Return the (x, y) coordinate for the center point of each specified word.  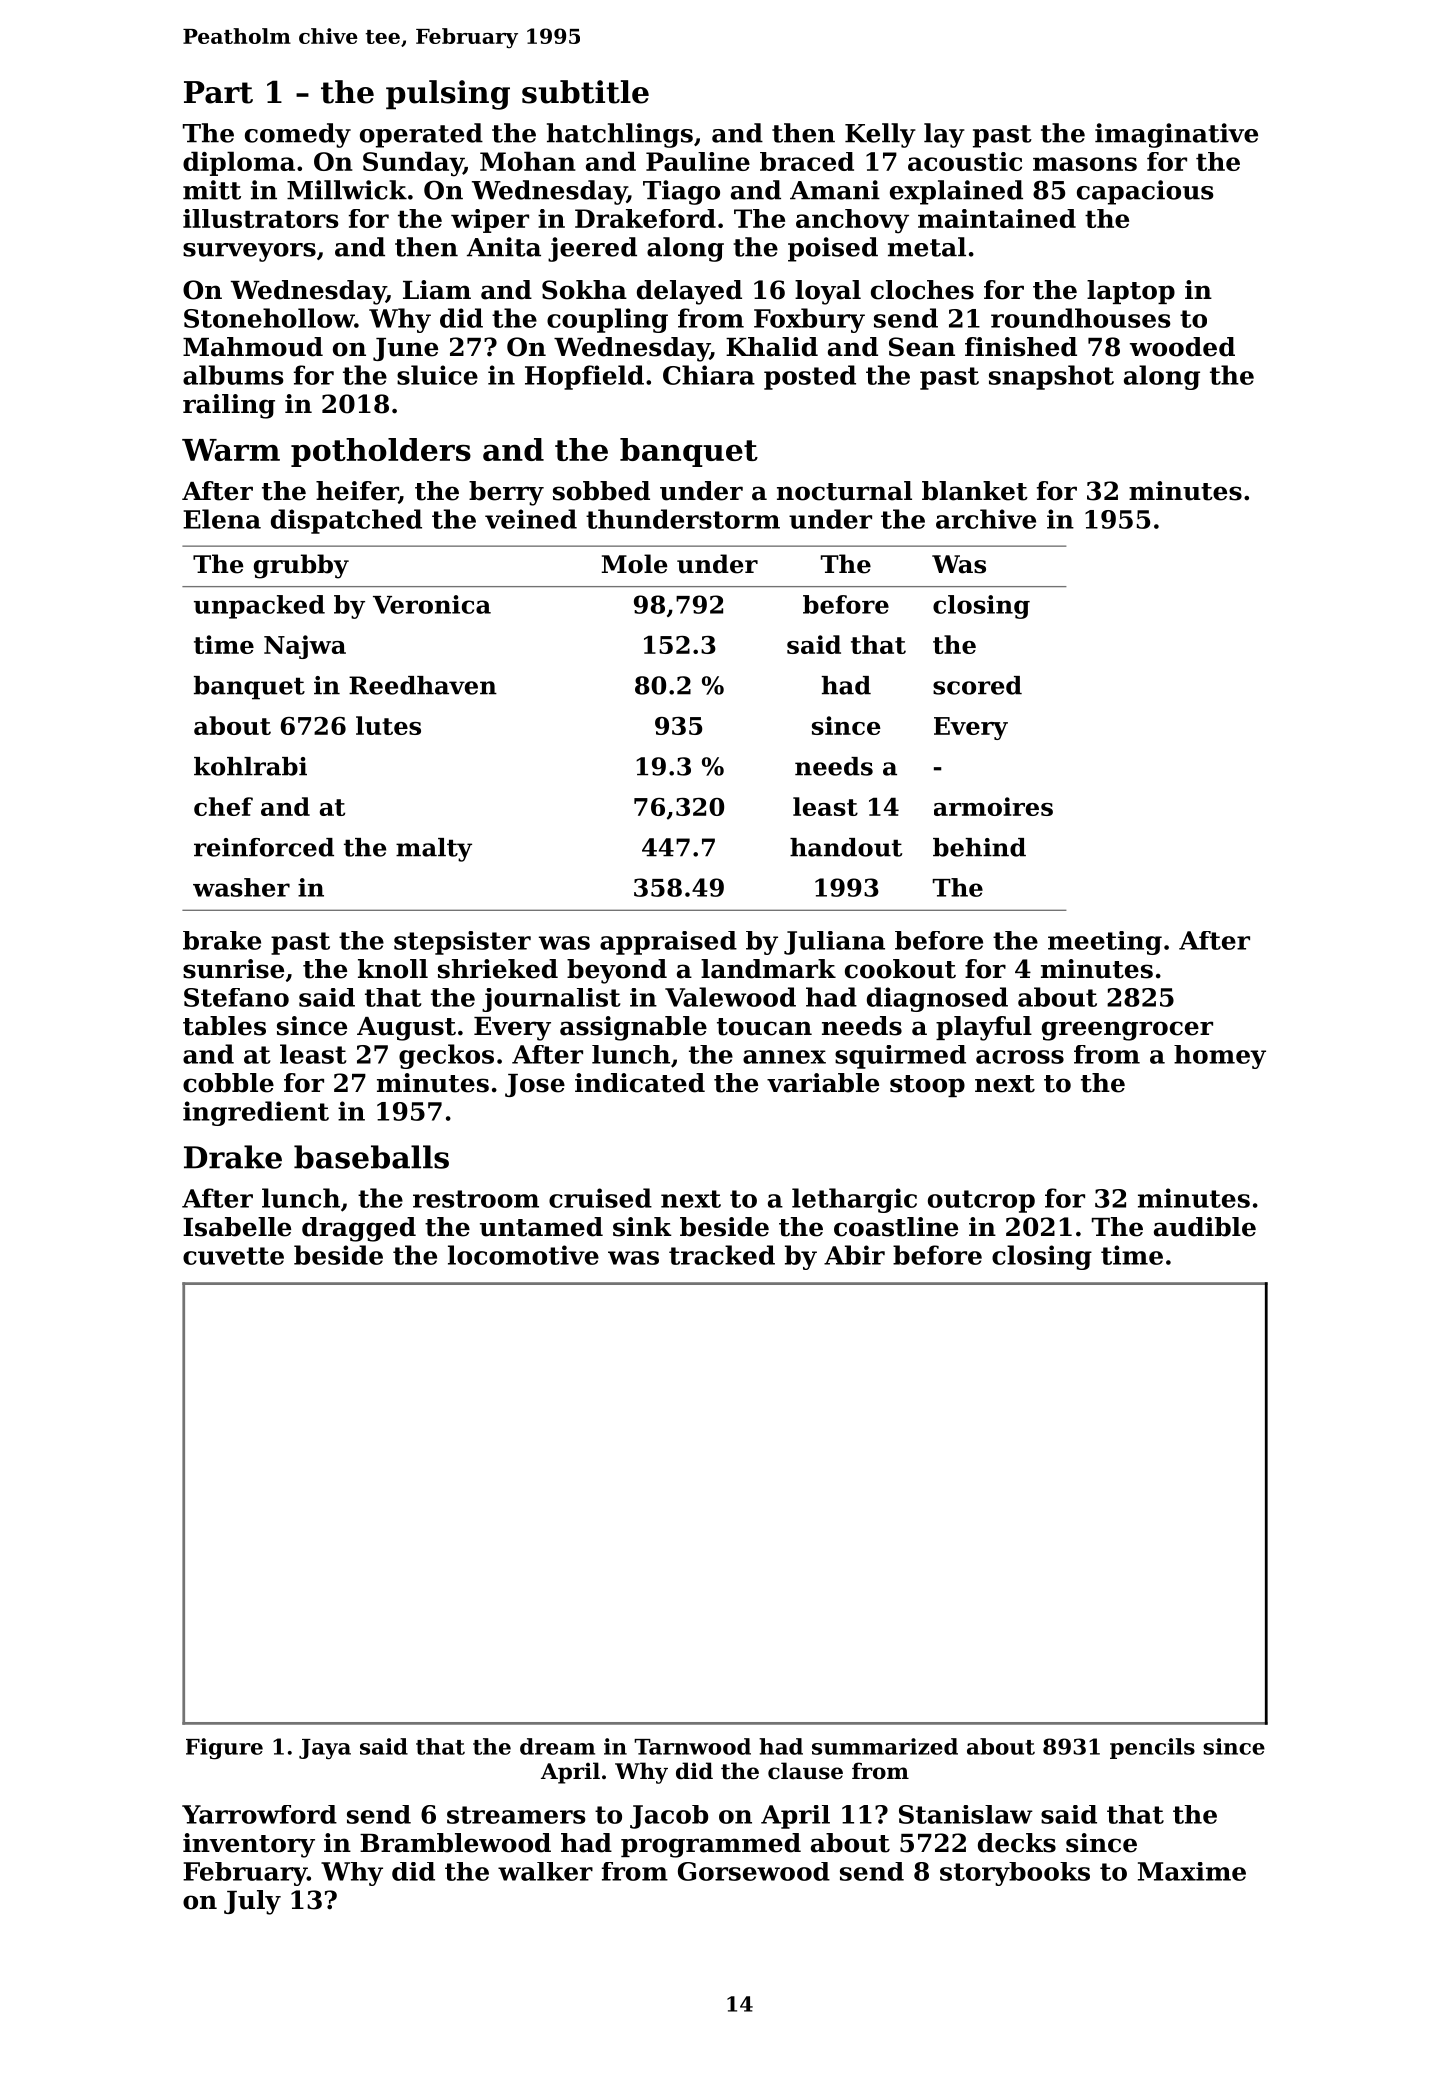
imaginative (1176, 135)
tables (224, 1026)
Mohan (528, 161)
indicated (640, 1083)
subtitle (585, 92)
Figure (224, 1749)
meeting (1105, 943)
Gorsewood (754, 1871)
